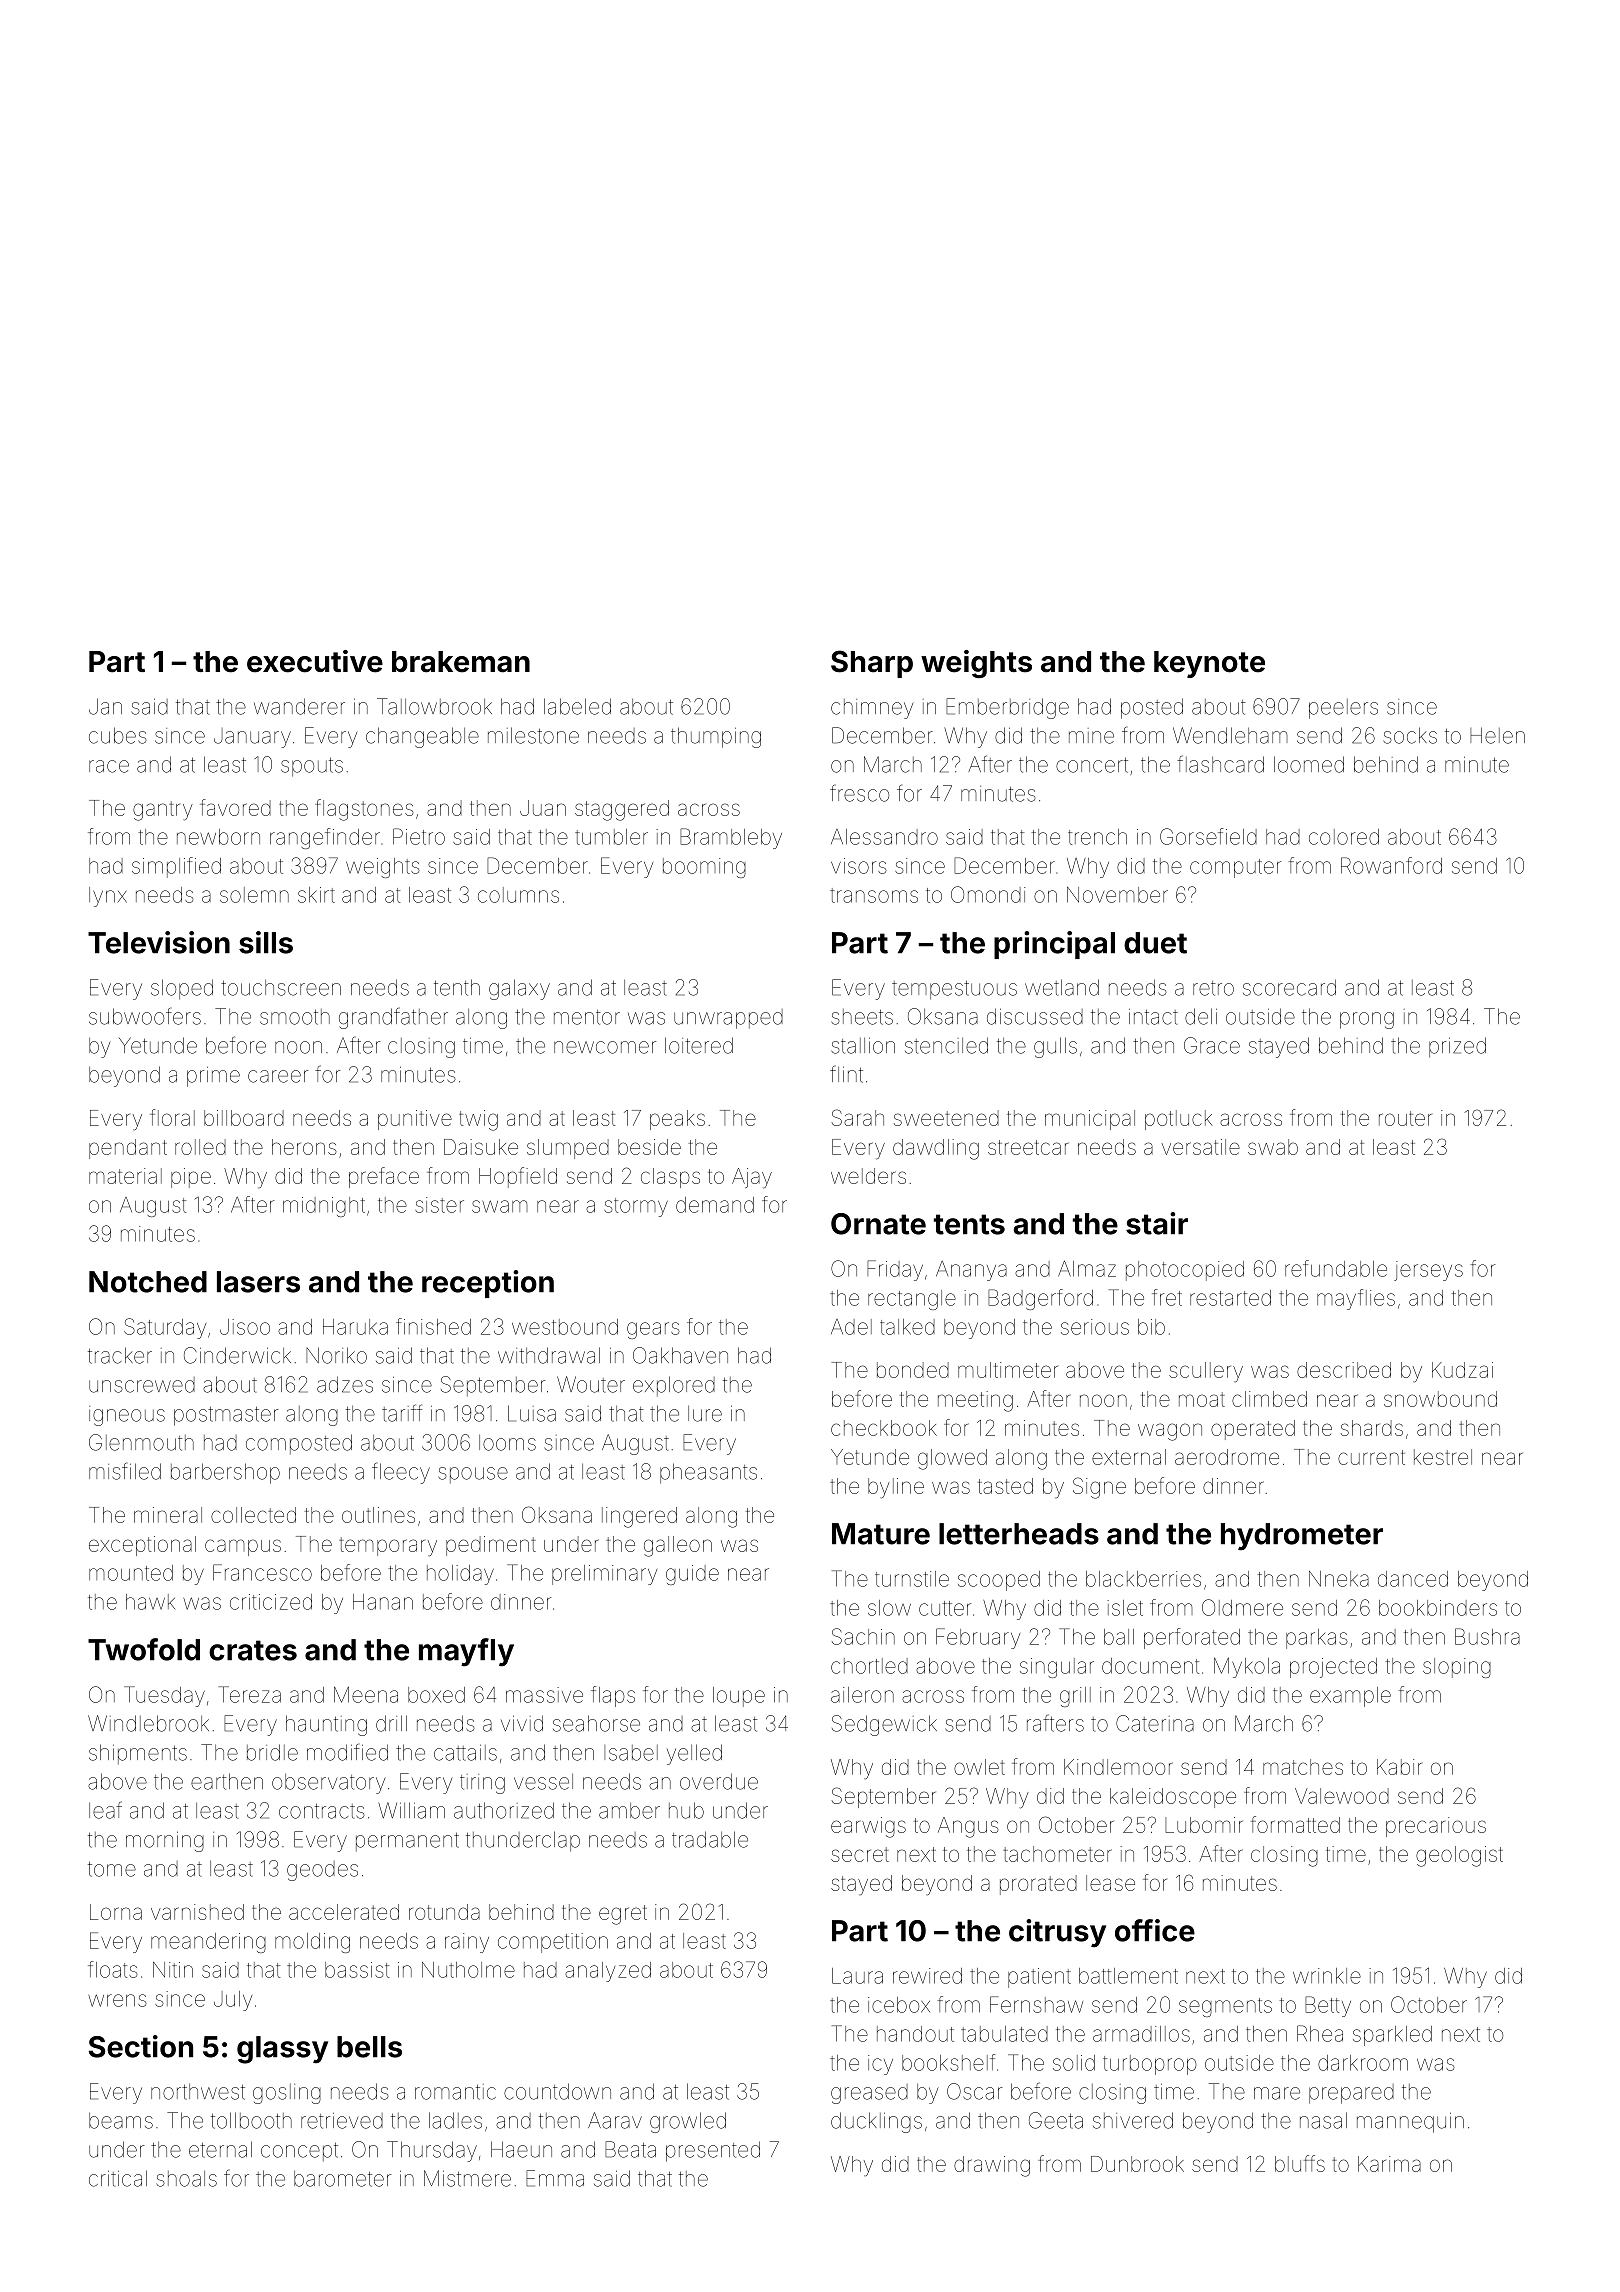  I want to click on career, so click(278, 1076).
